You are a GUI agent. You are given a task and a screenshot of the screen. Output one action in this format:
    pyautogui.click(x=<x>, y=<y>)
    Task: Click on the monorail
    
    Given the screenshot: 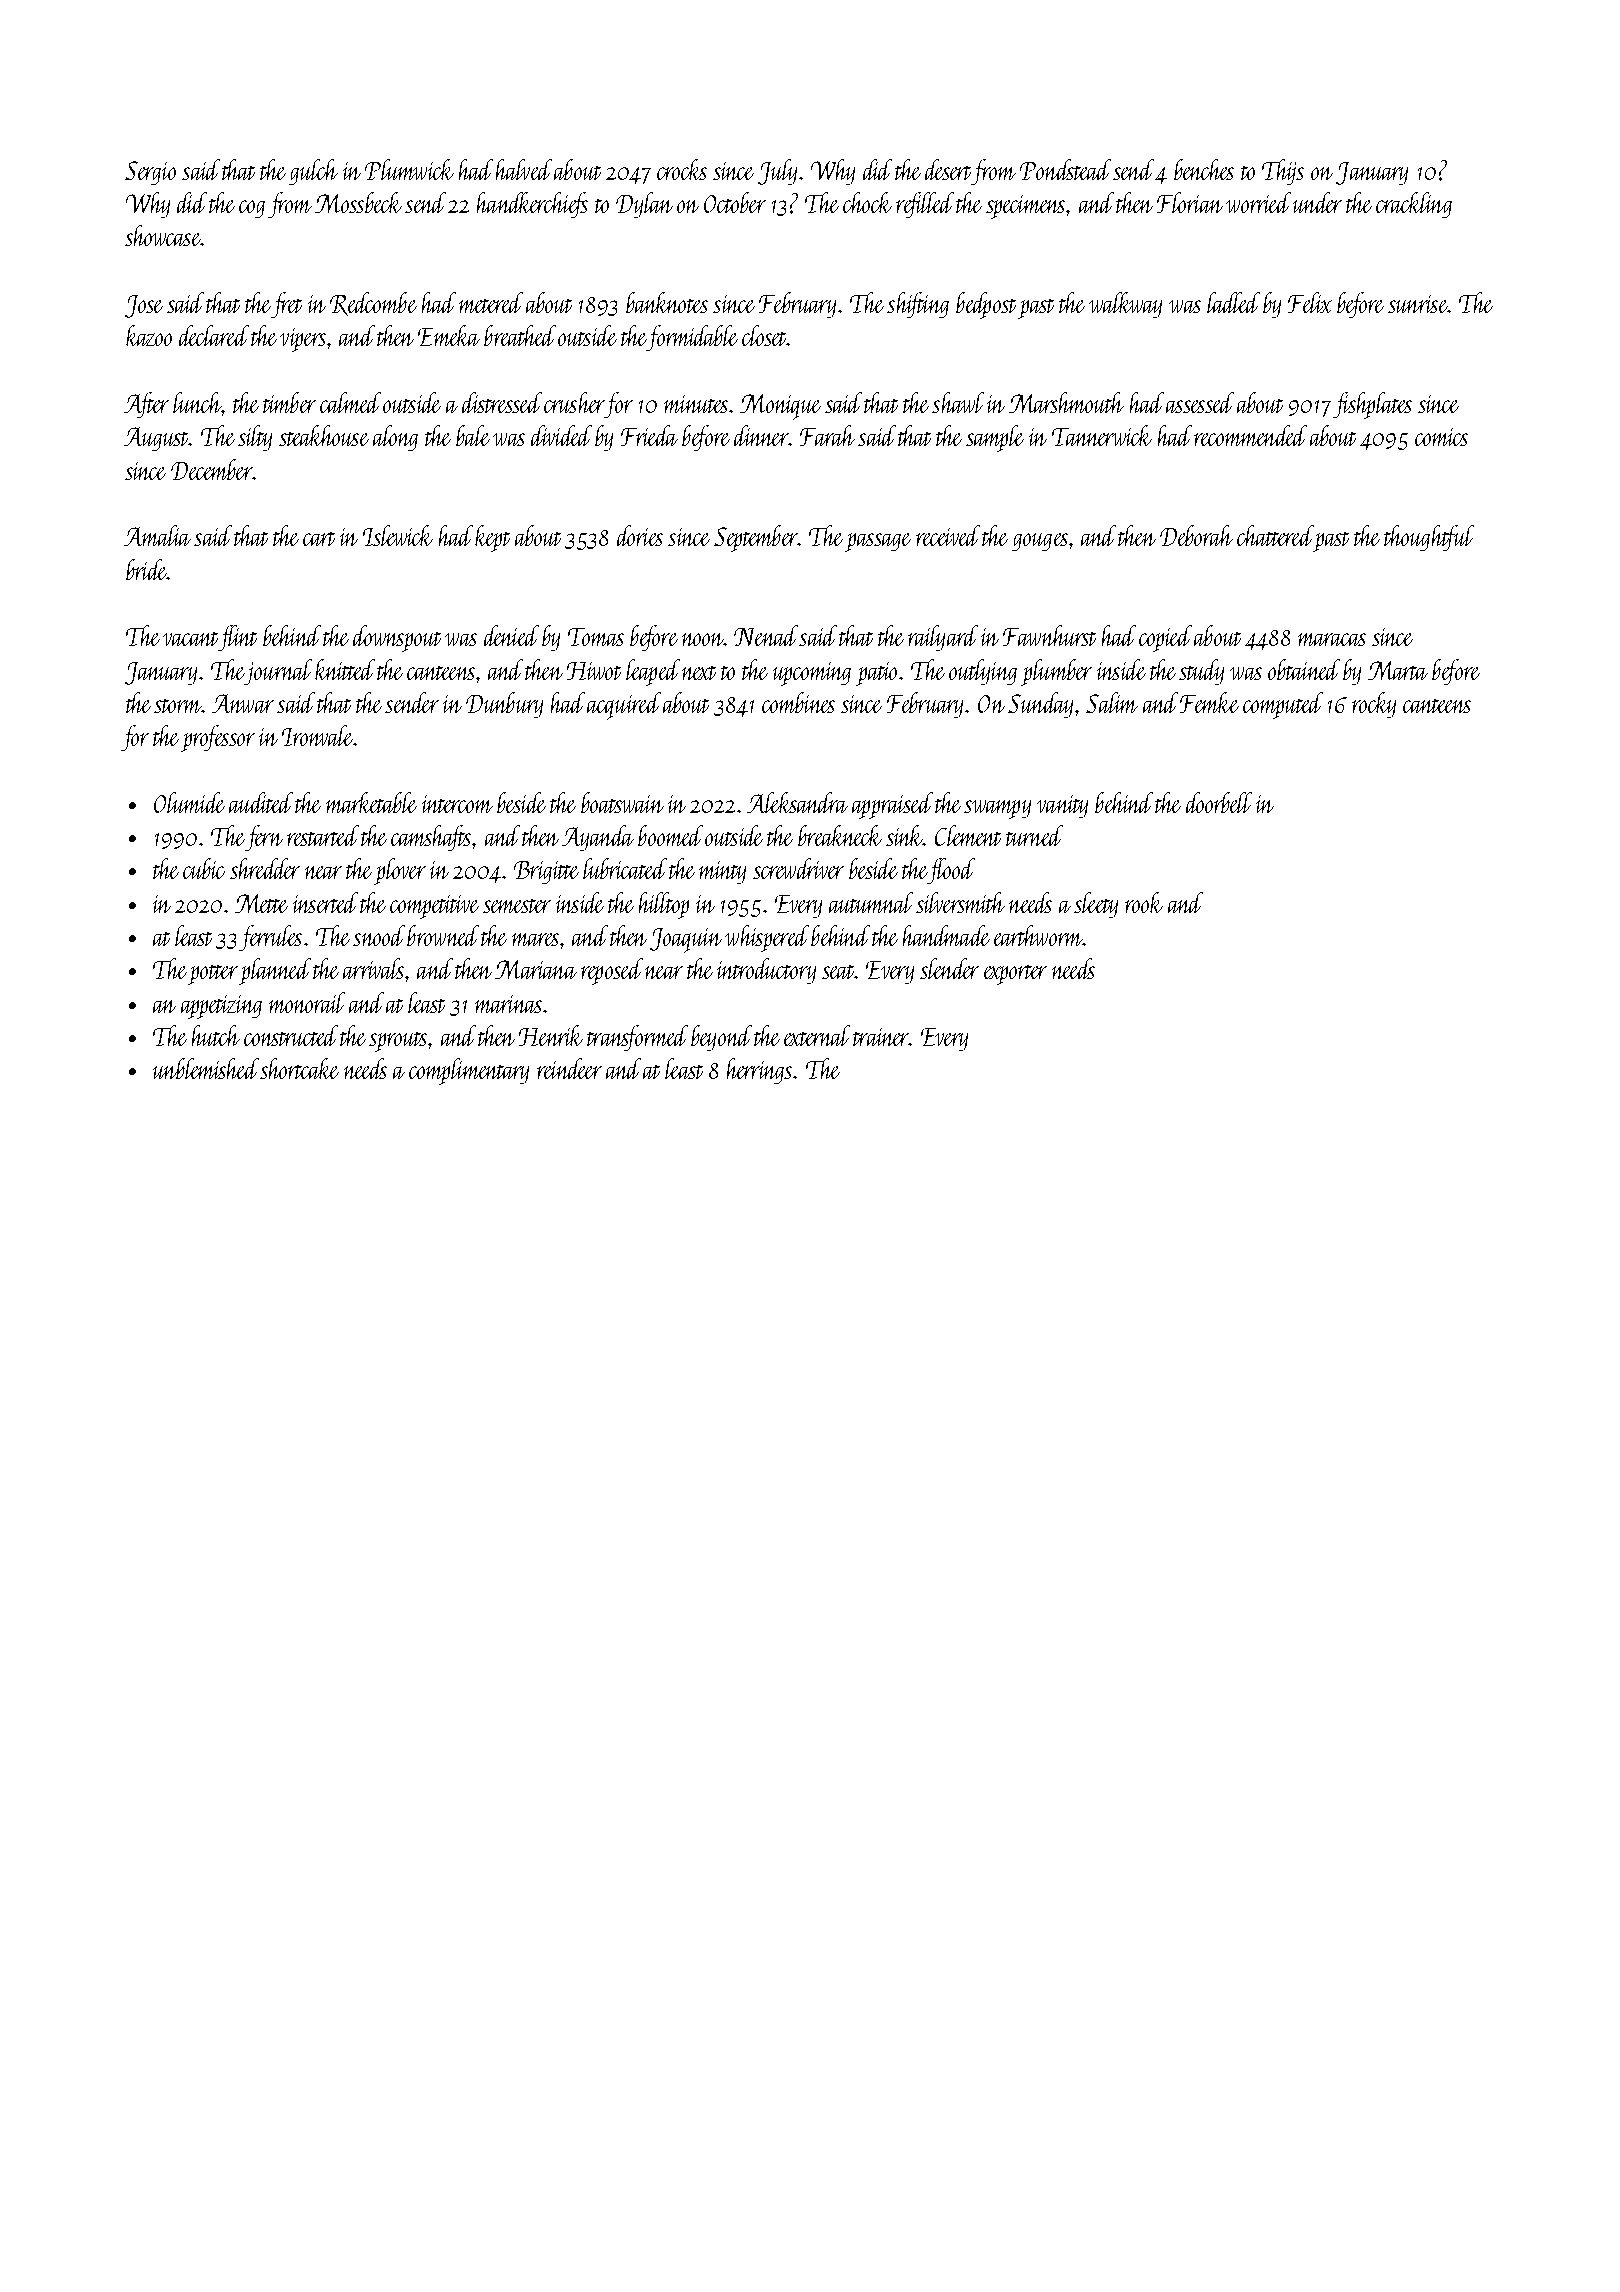 What is the action you would take?
    pyautogui.click(x=307, y=1002)
